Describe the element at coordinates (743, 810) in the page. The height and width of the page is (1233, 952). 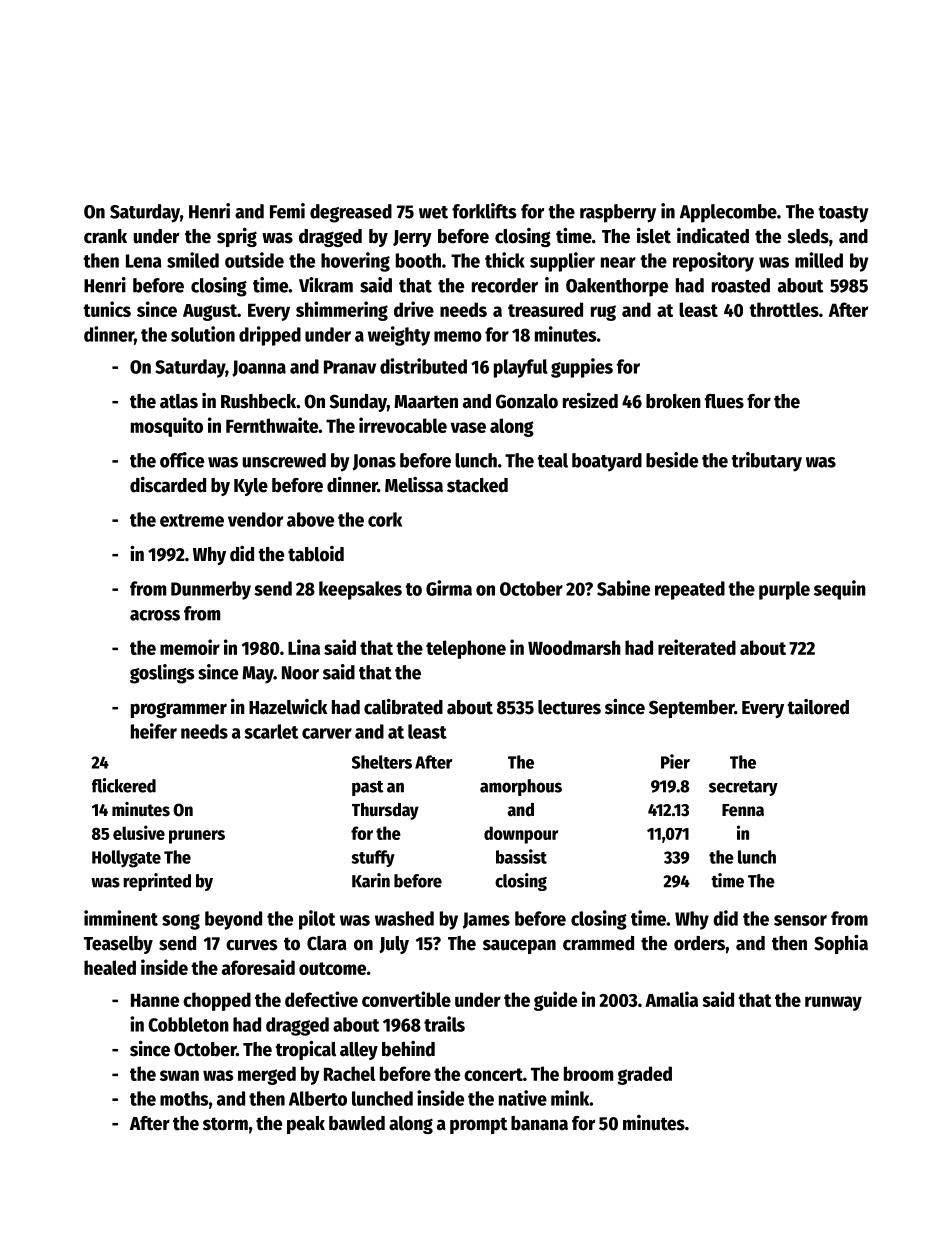
I see `Fenna` at that location.
